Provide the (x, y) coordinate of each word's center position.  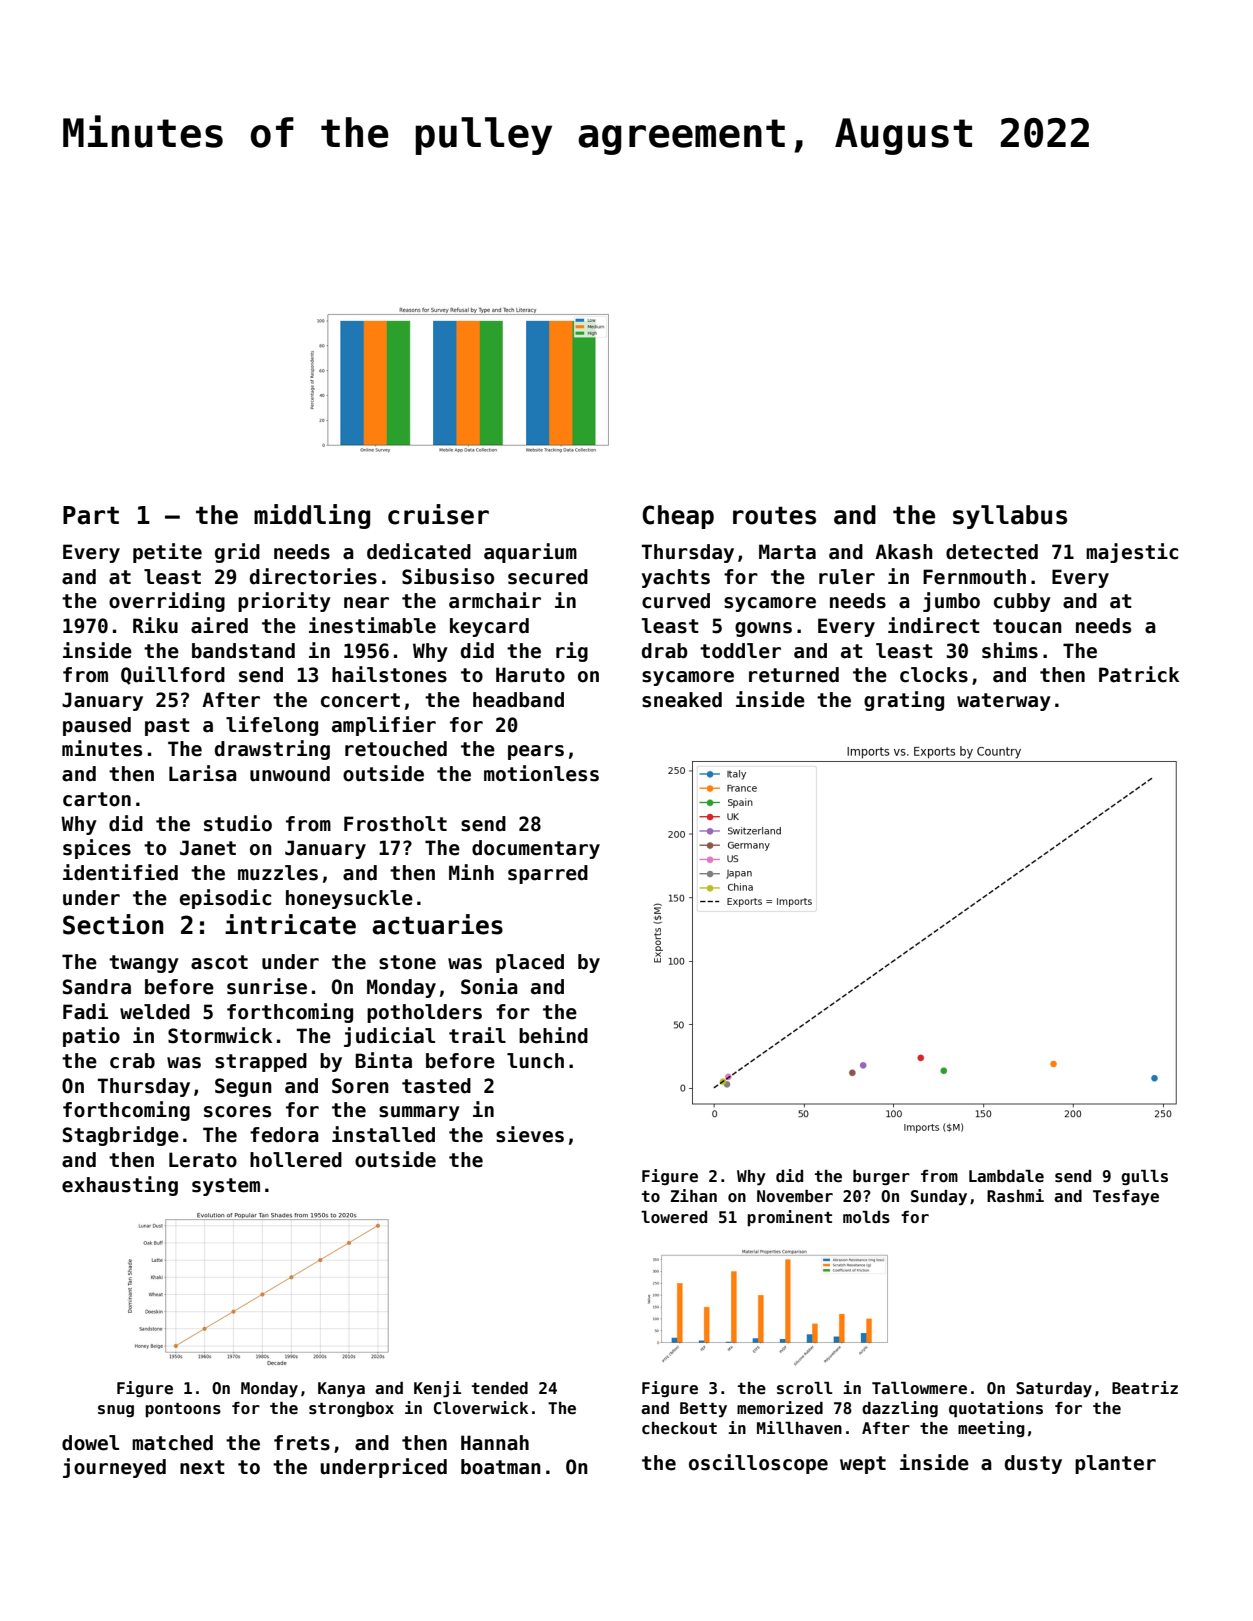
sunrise (267, 986)
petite (167, 553)
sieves (530, 1134)
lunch (535, 1061)
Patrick (1139, 674)
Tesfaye (1126, 1198)
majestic (1132, 553)
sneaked (682, 700)
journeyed (114, 1468)
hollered (296, 1160)
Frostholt (395, 824)
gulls (1144, 1177)
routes (774, 515)
